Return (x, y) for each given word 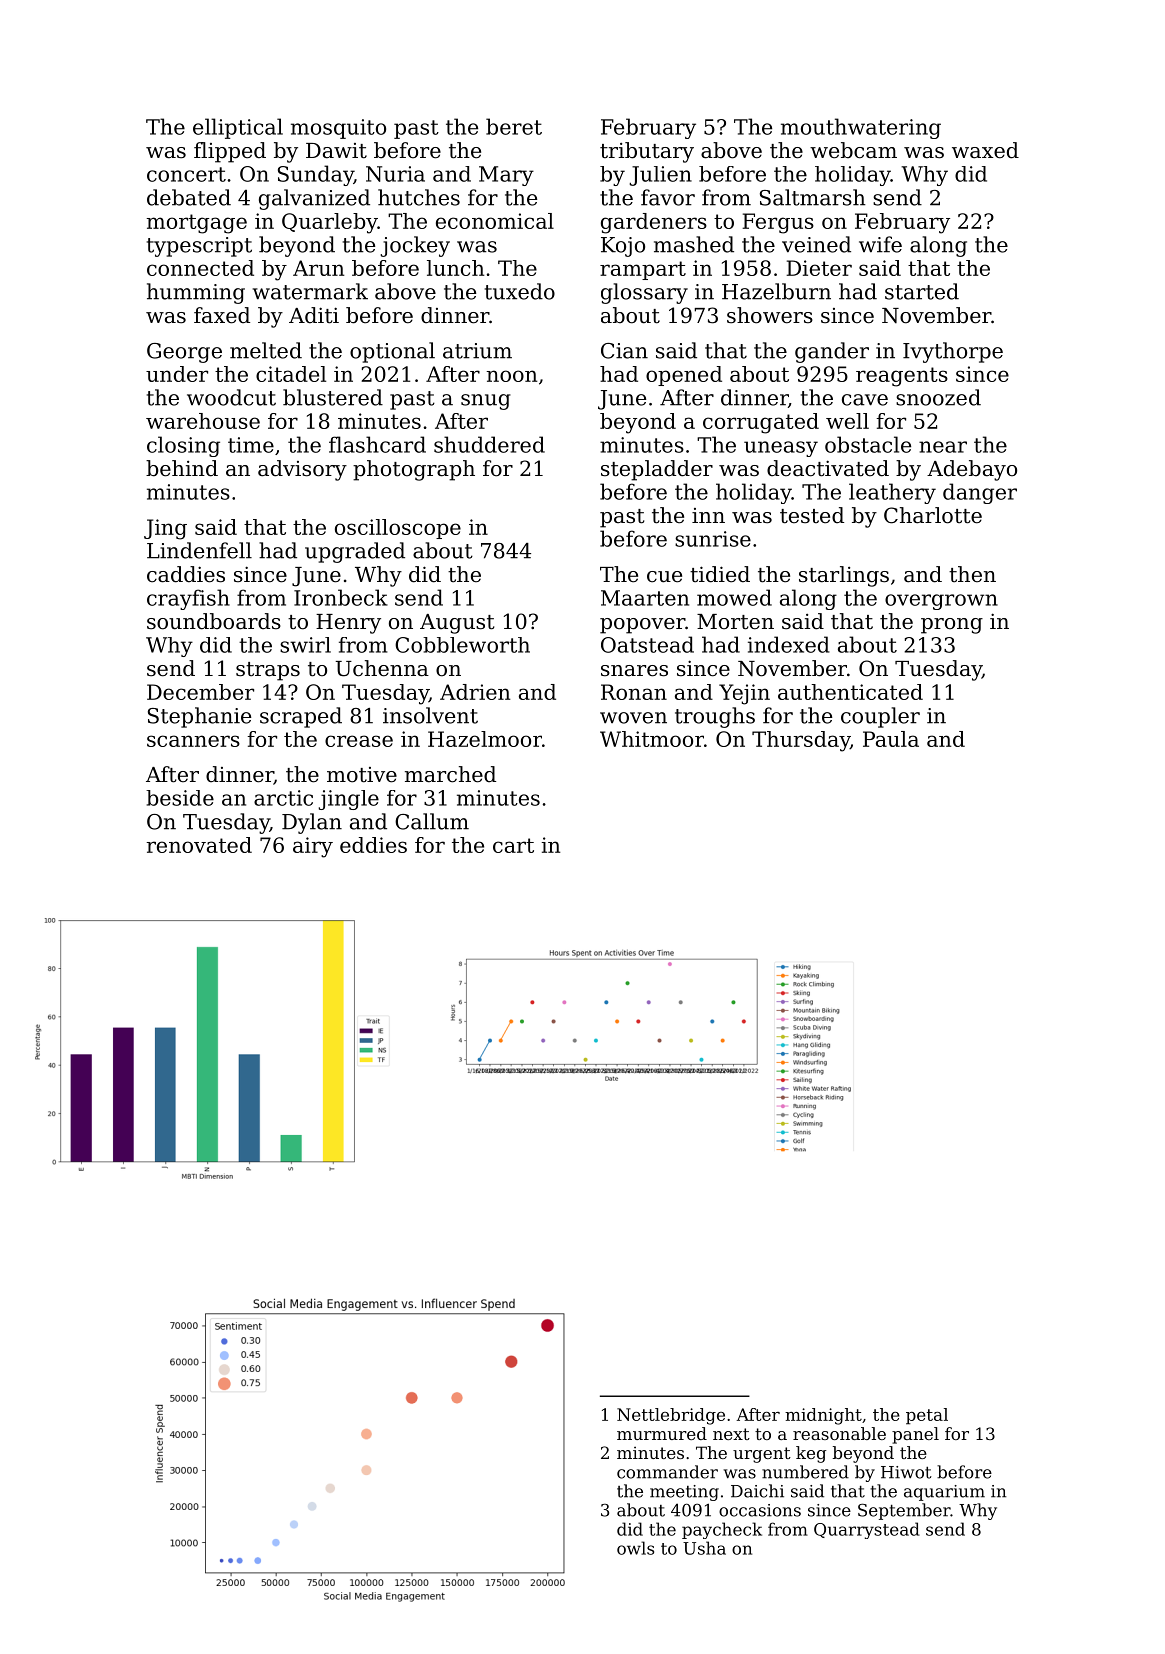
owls (635, 1548)
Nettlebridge (671, 1416)
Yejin (744, 694)
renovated (199, 845)
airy (313, 847)
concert (186, 174)
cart (513, 845)
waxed (985, 150)
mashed (694, 244)
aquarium (944, 1493)
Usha (704, 1548)
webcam (853, 150)
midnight (823, 1416)
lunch (455, 268)
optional (392, 352)
